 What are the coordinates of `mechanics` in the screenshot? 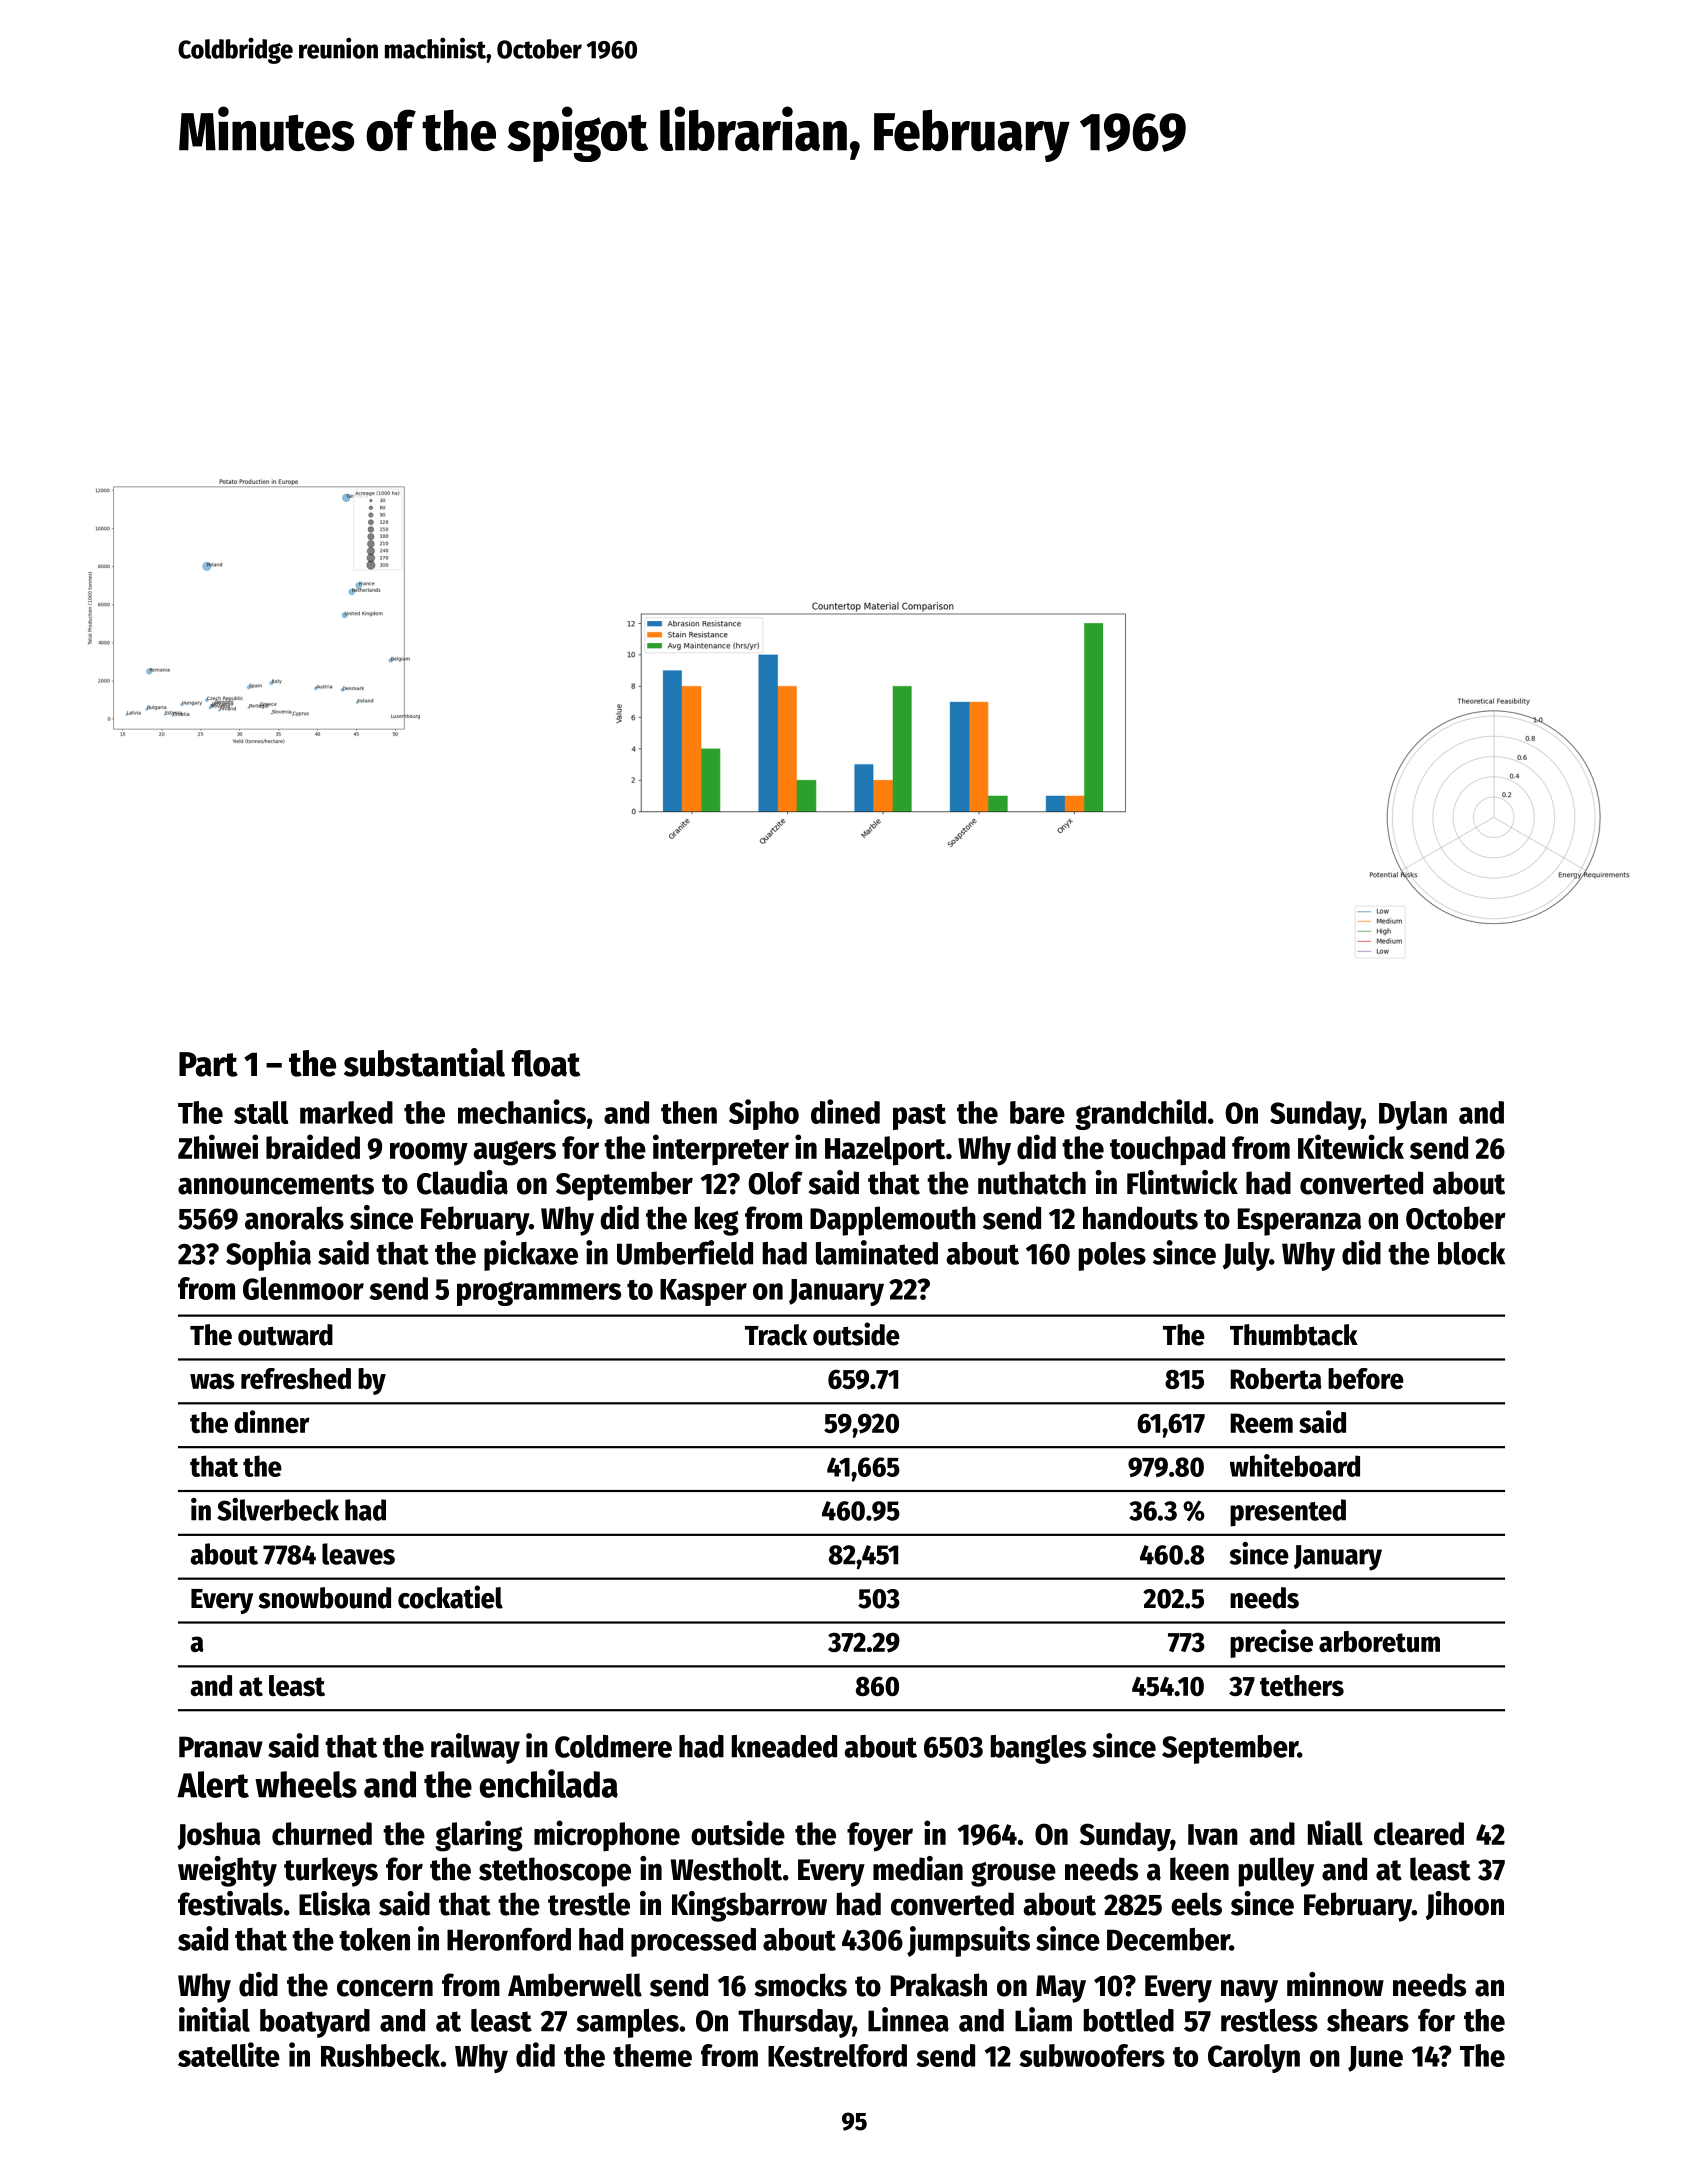 It's located at (522, 1111).
